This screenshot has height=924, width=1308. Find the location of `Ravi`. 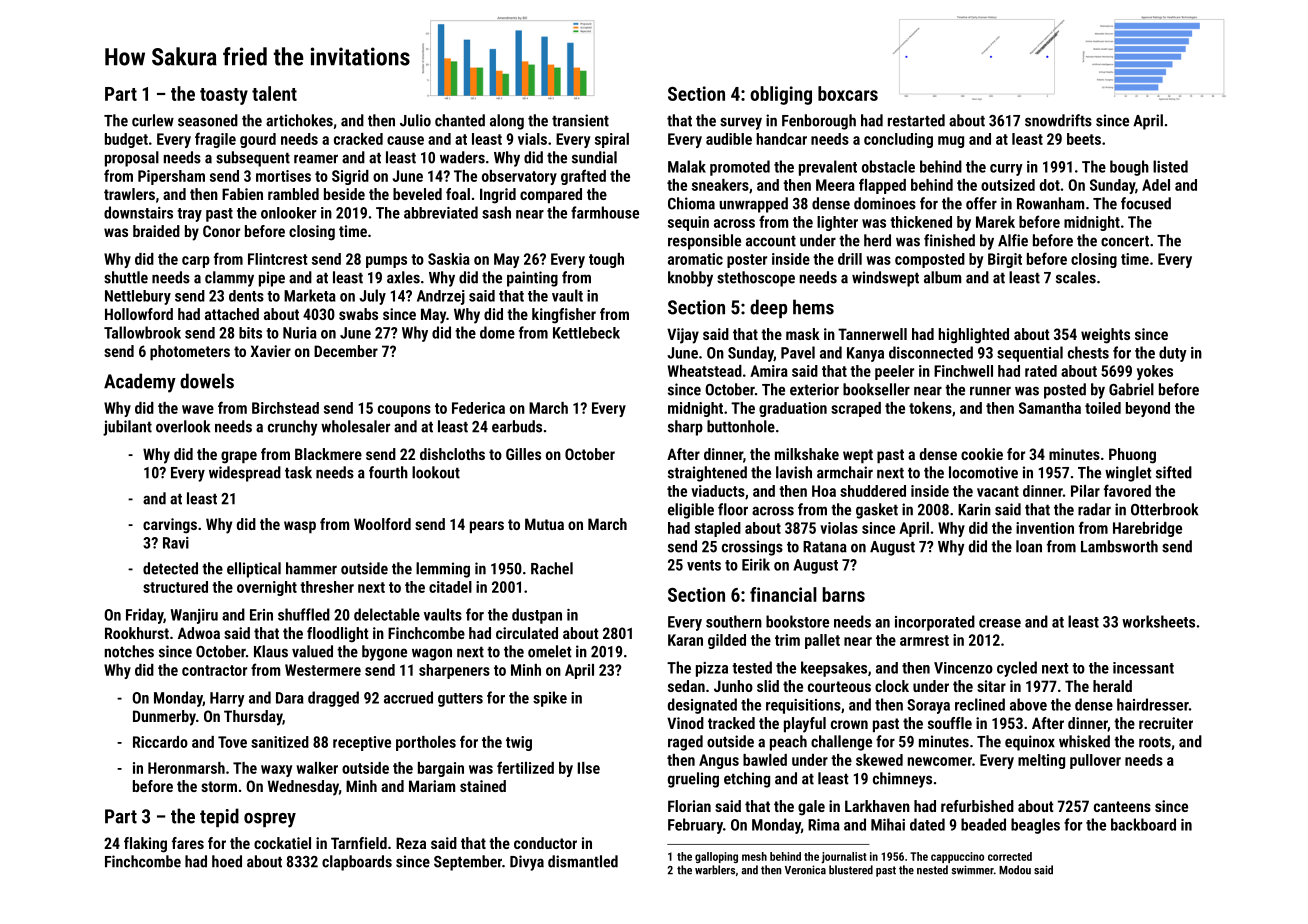

Ravi is located at coordinates (176, 543).
